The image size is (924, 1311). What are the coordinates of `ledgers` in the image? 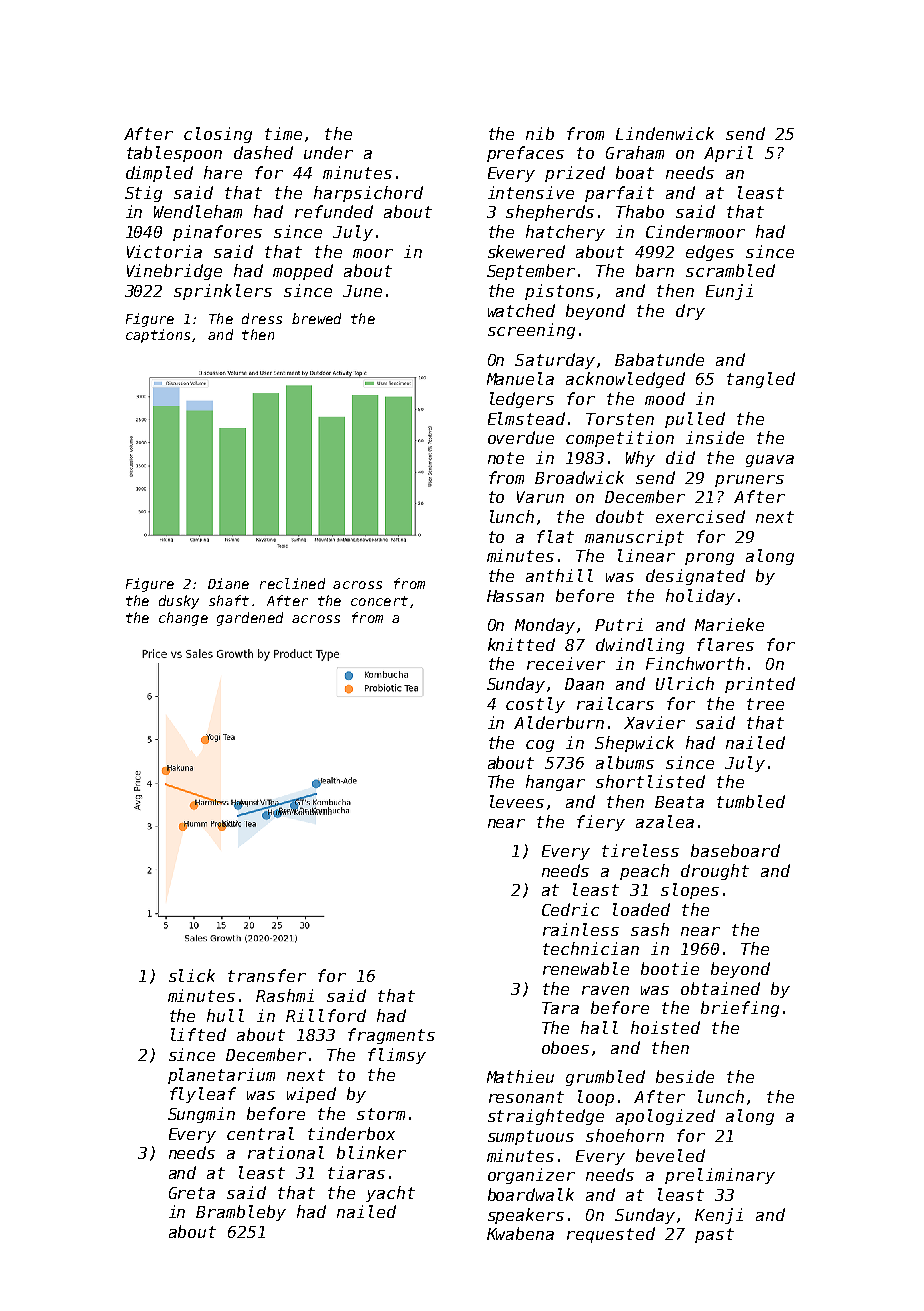 It's located at (522, 400).
